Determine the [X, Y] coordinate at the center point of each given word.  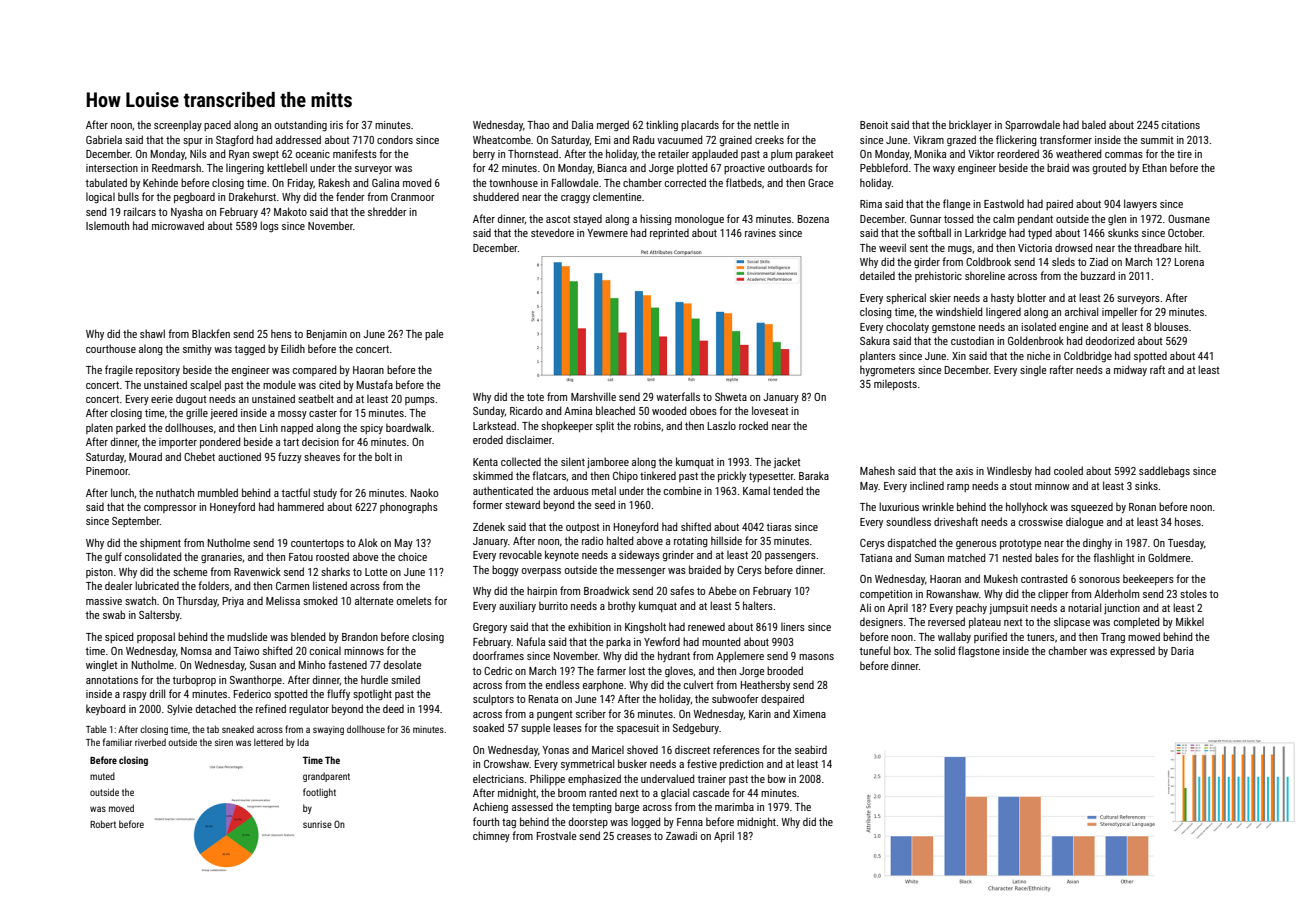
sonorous [1099, 580]
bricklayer [970, 125]
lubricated [157, 585]
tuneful [875, 650]
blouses [1171, 326]
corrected [685, 182]
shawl [152, 333]
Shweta [731, 396]
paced [217, 126]
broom [572, 792]
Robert [103, 824]
